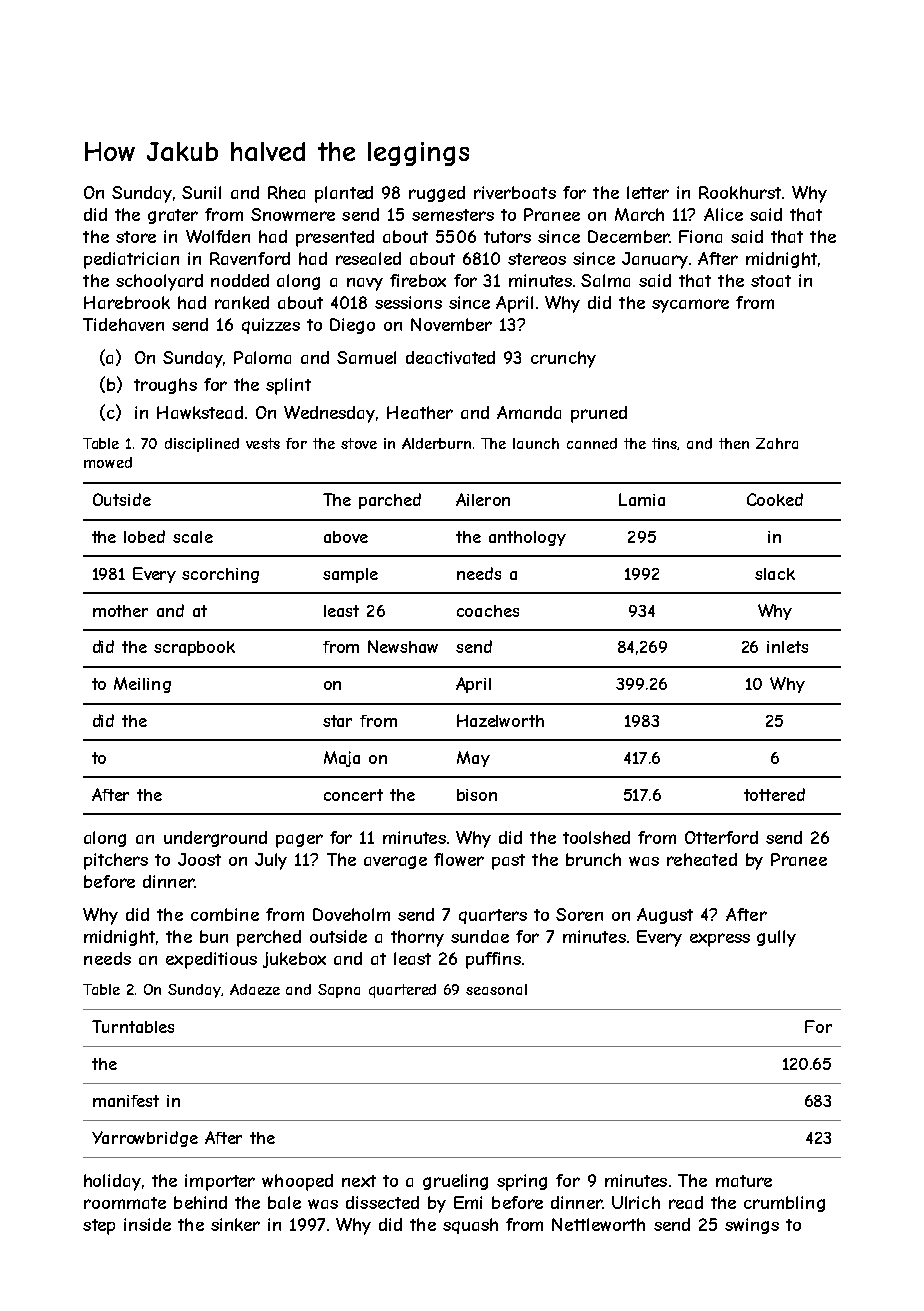 This screenshot has height=1311, width=924. I want to click on store, so click(136, 237).
